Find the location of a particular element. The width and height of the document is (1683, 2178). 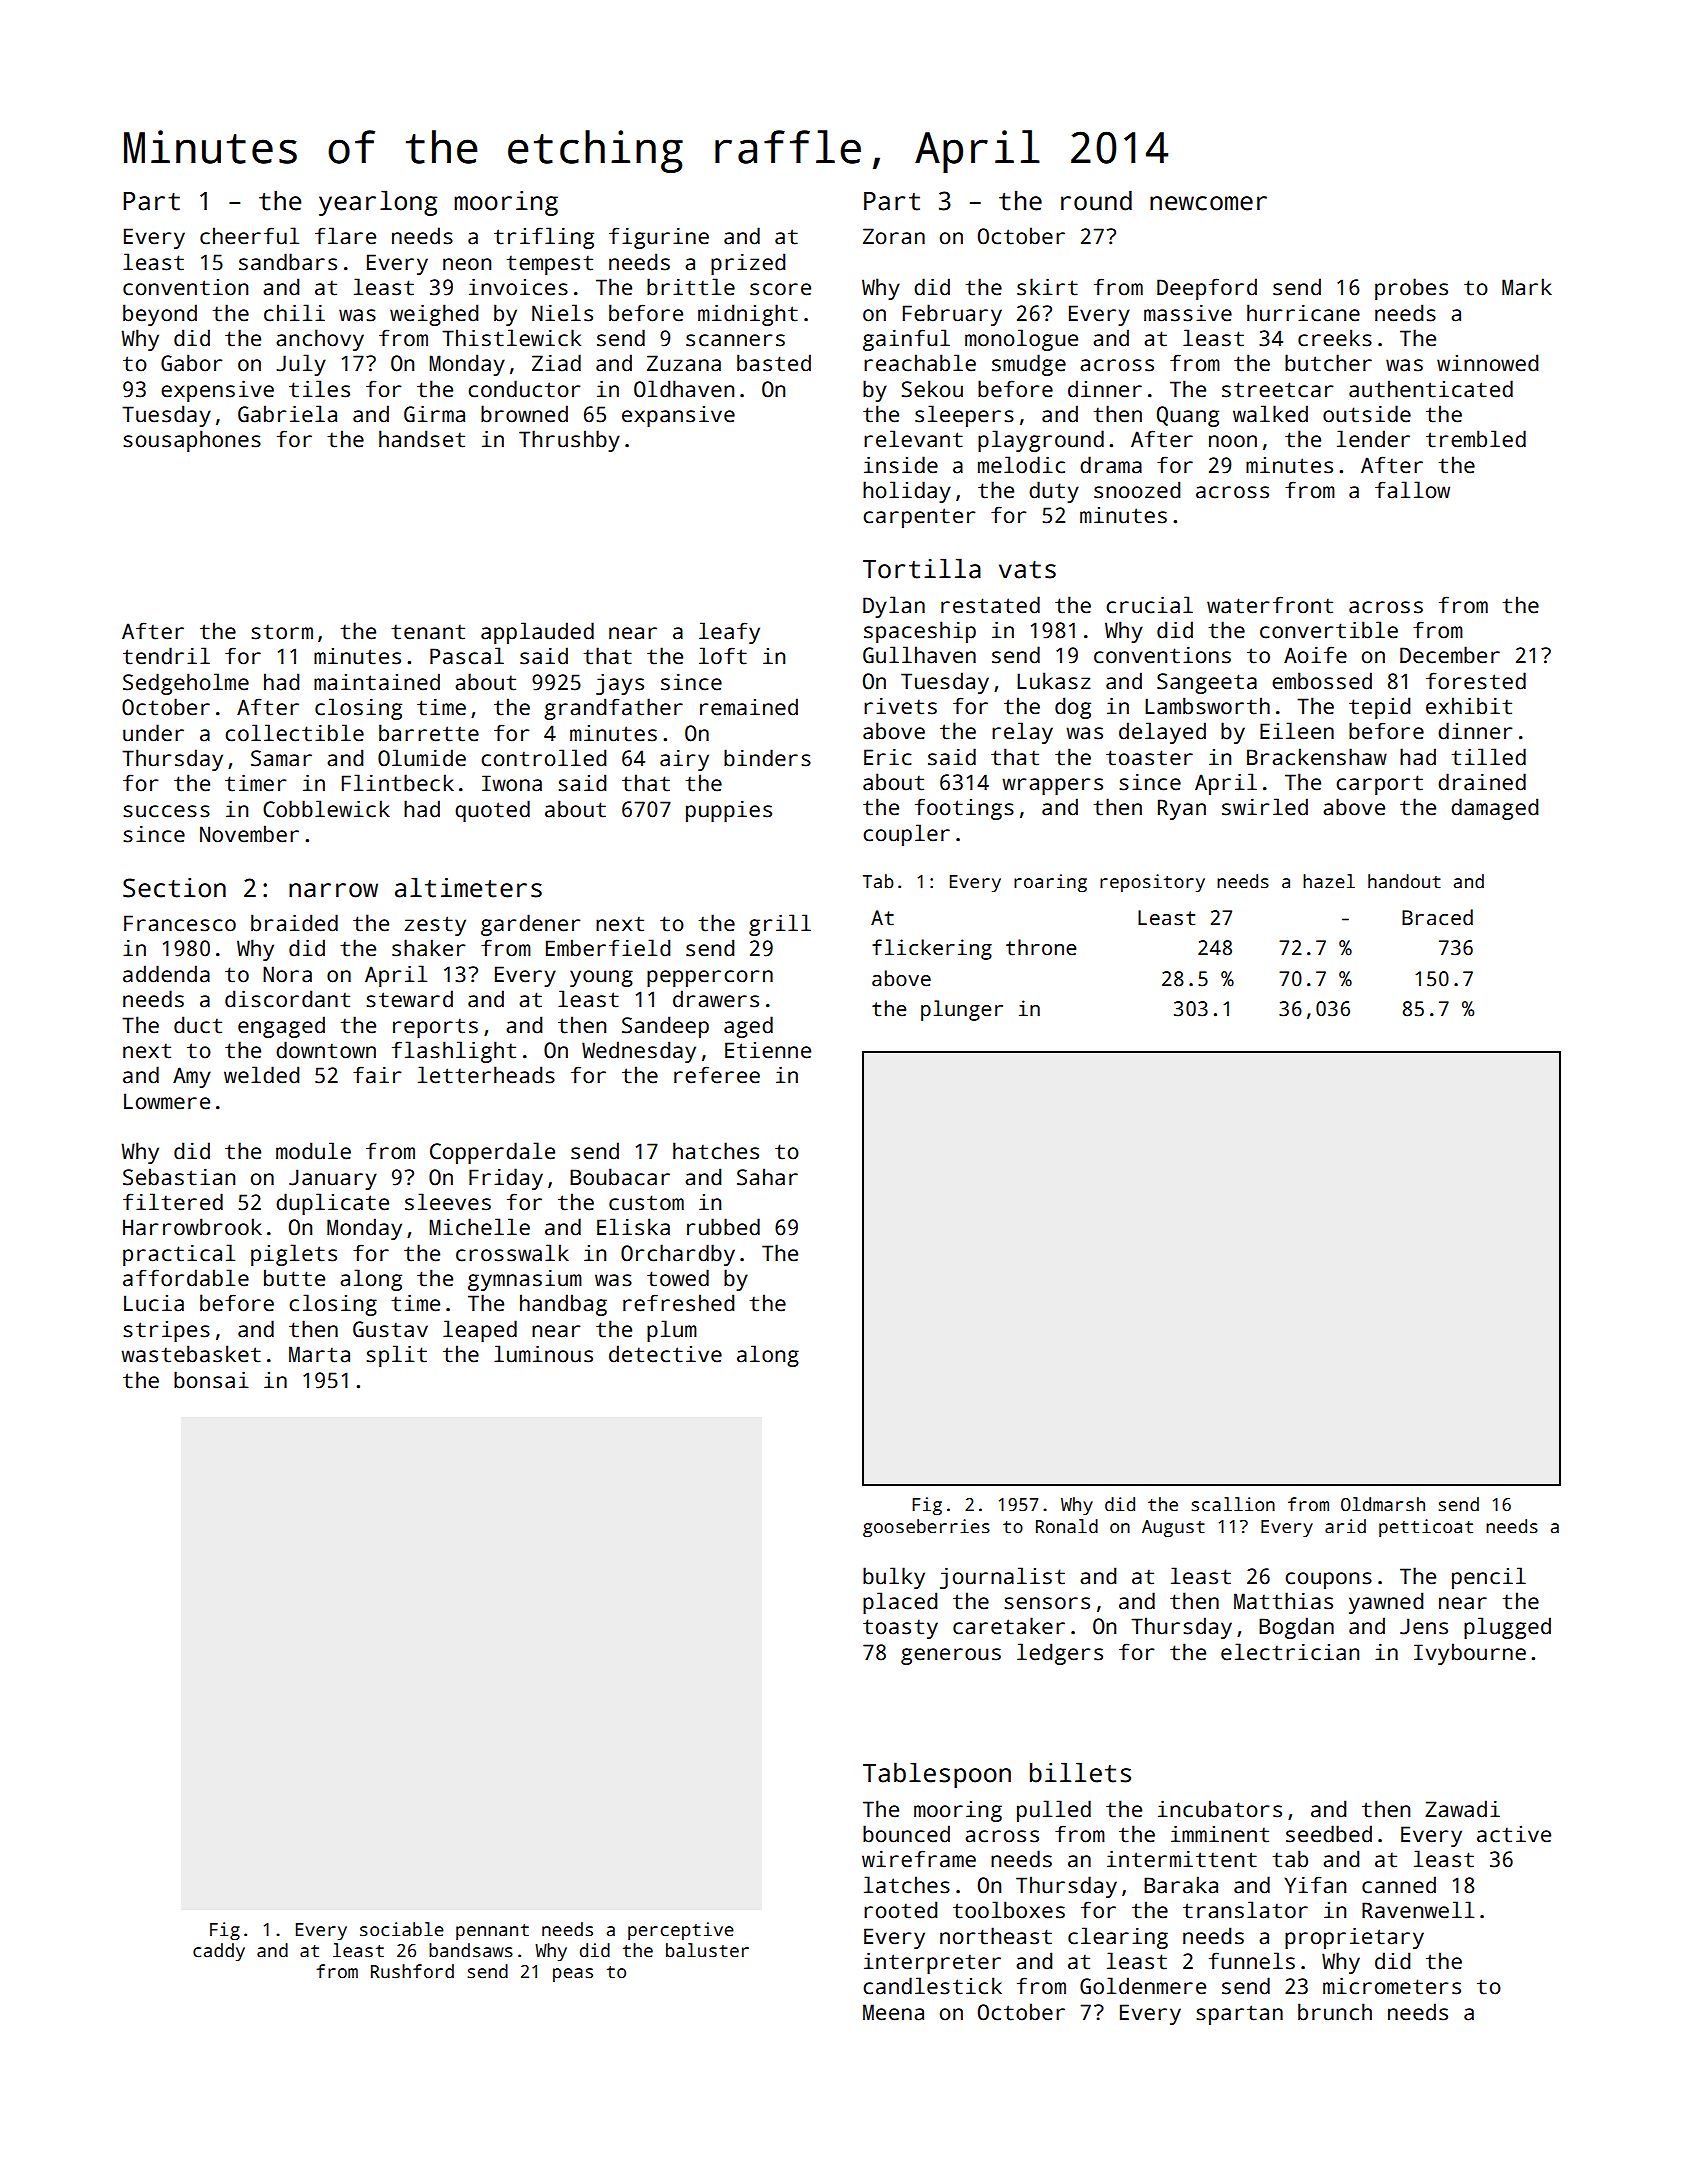

narrow is located at coordinates (333, 890).
